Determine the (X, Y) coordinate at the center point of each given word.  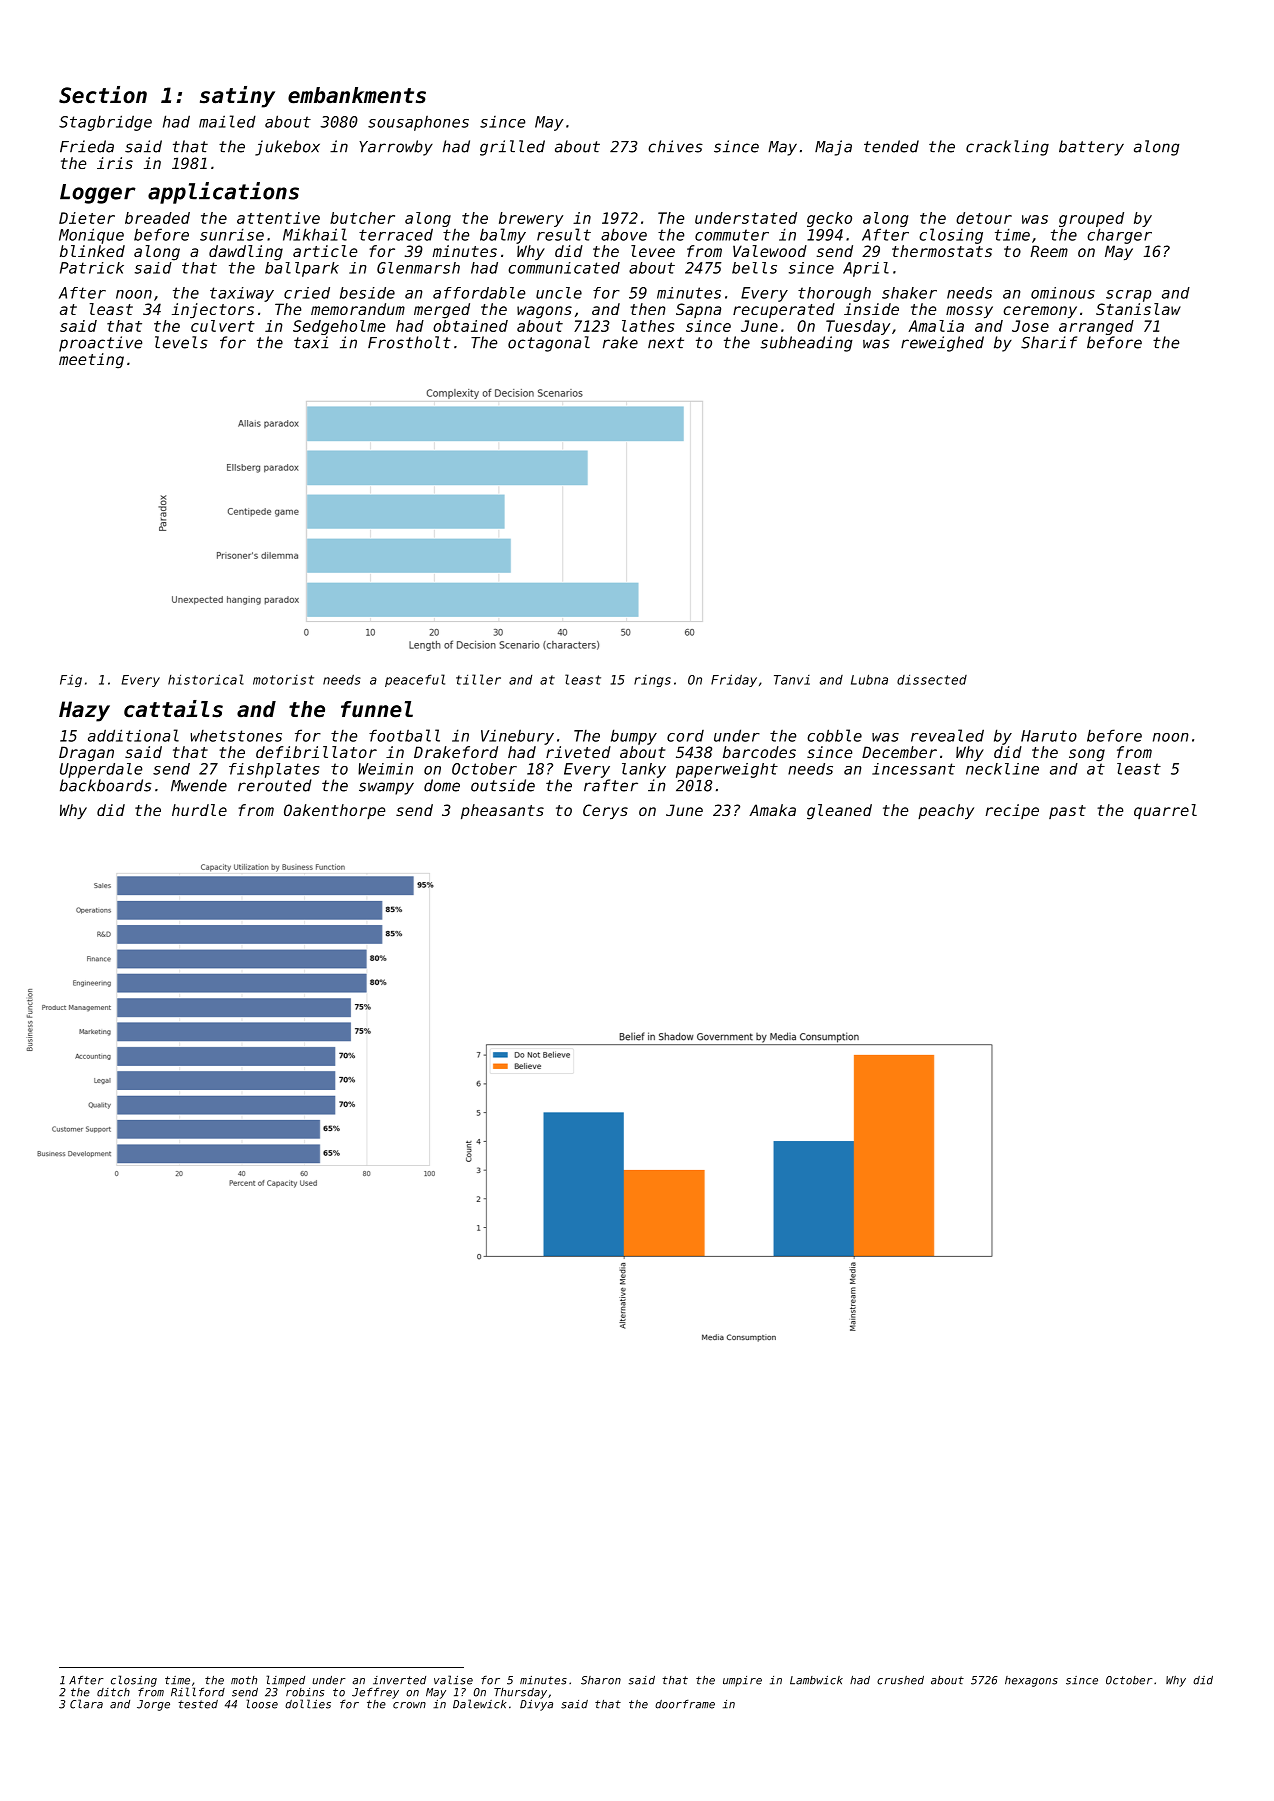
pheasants (502, 811)
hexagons (1031, 1681)
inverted (399, 1680)
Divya (536, 1705)
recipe (1012, 811)
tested (198, 1704)
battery (1091, 148)
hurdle (199, 810)
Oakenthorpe (335, 811)
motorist (283, 680)
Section (103, 95)
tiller (478, 679)
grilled (512, 148)
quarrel (1165, 811)
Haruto (1049, 736)
